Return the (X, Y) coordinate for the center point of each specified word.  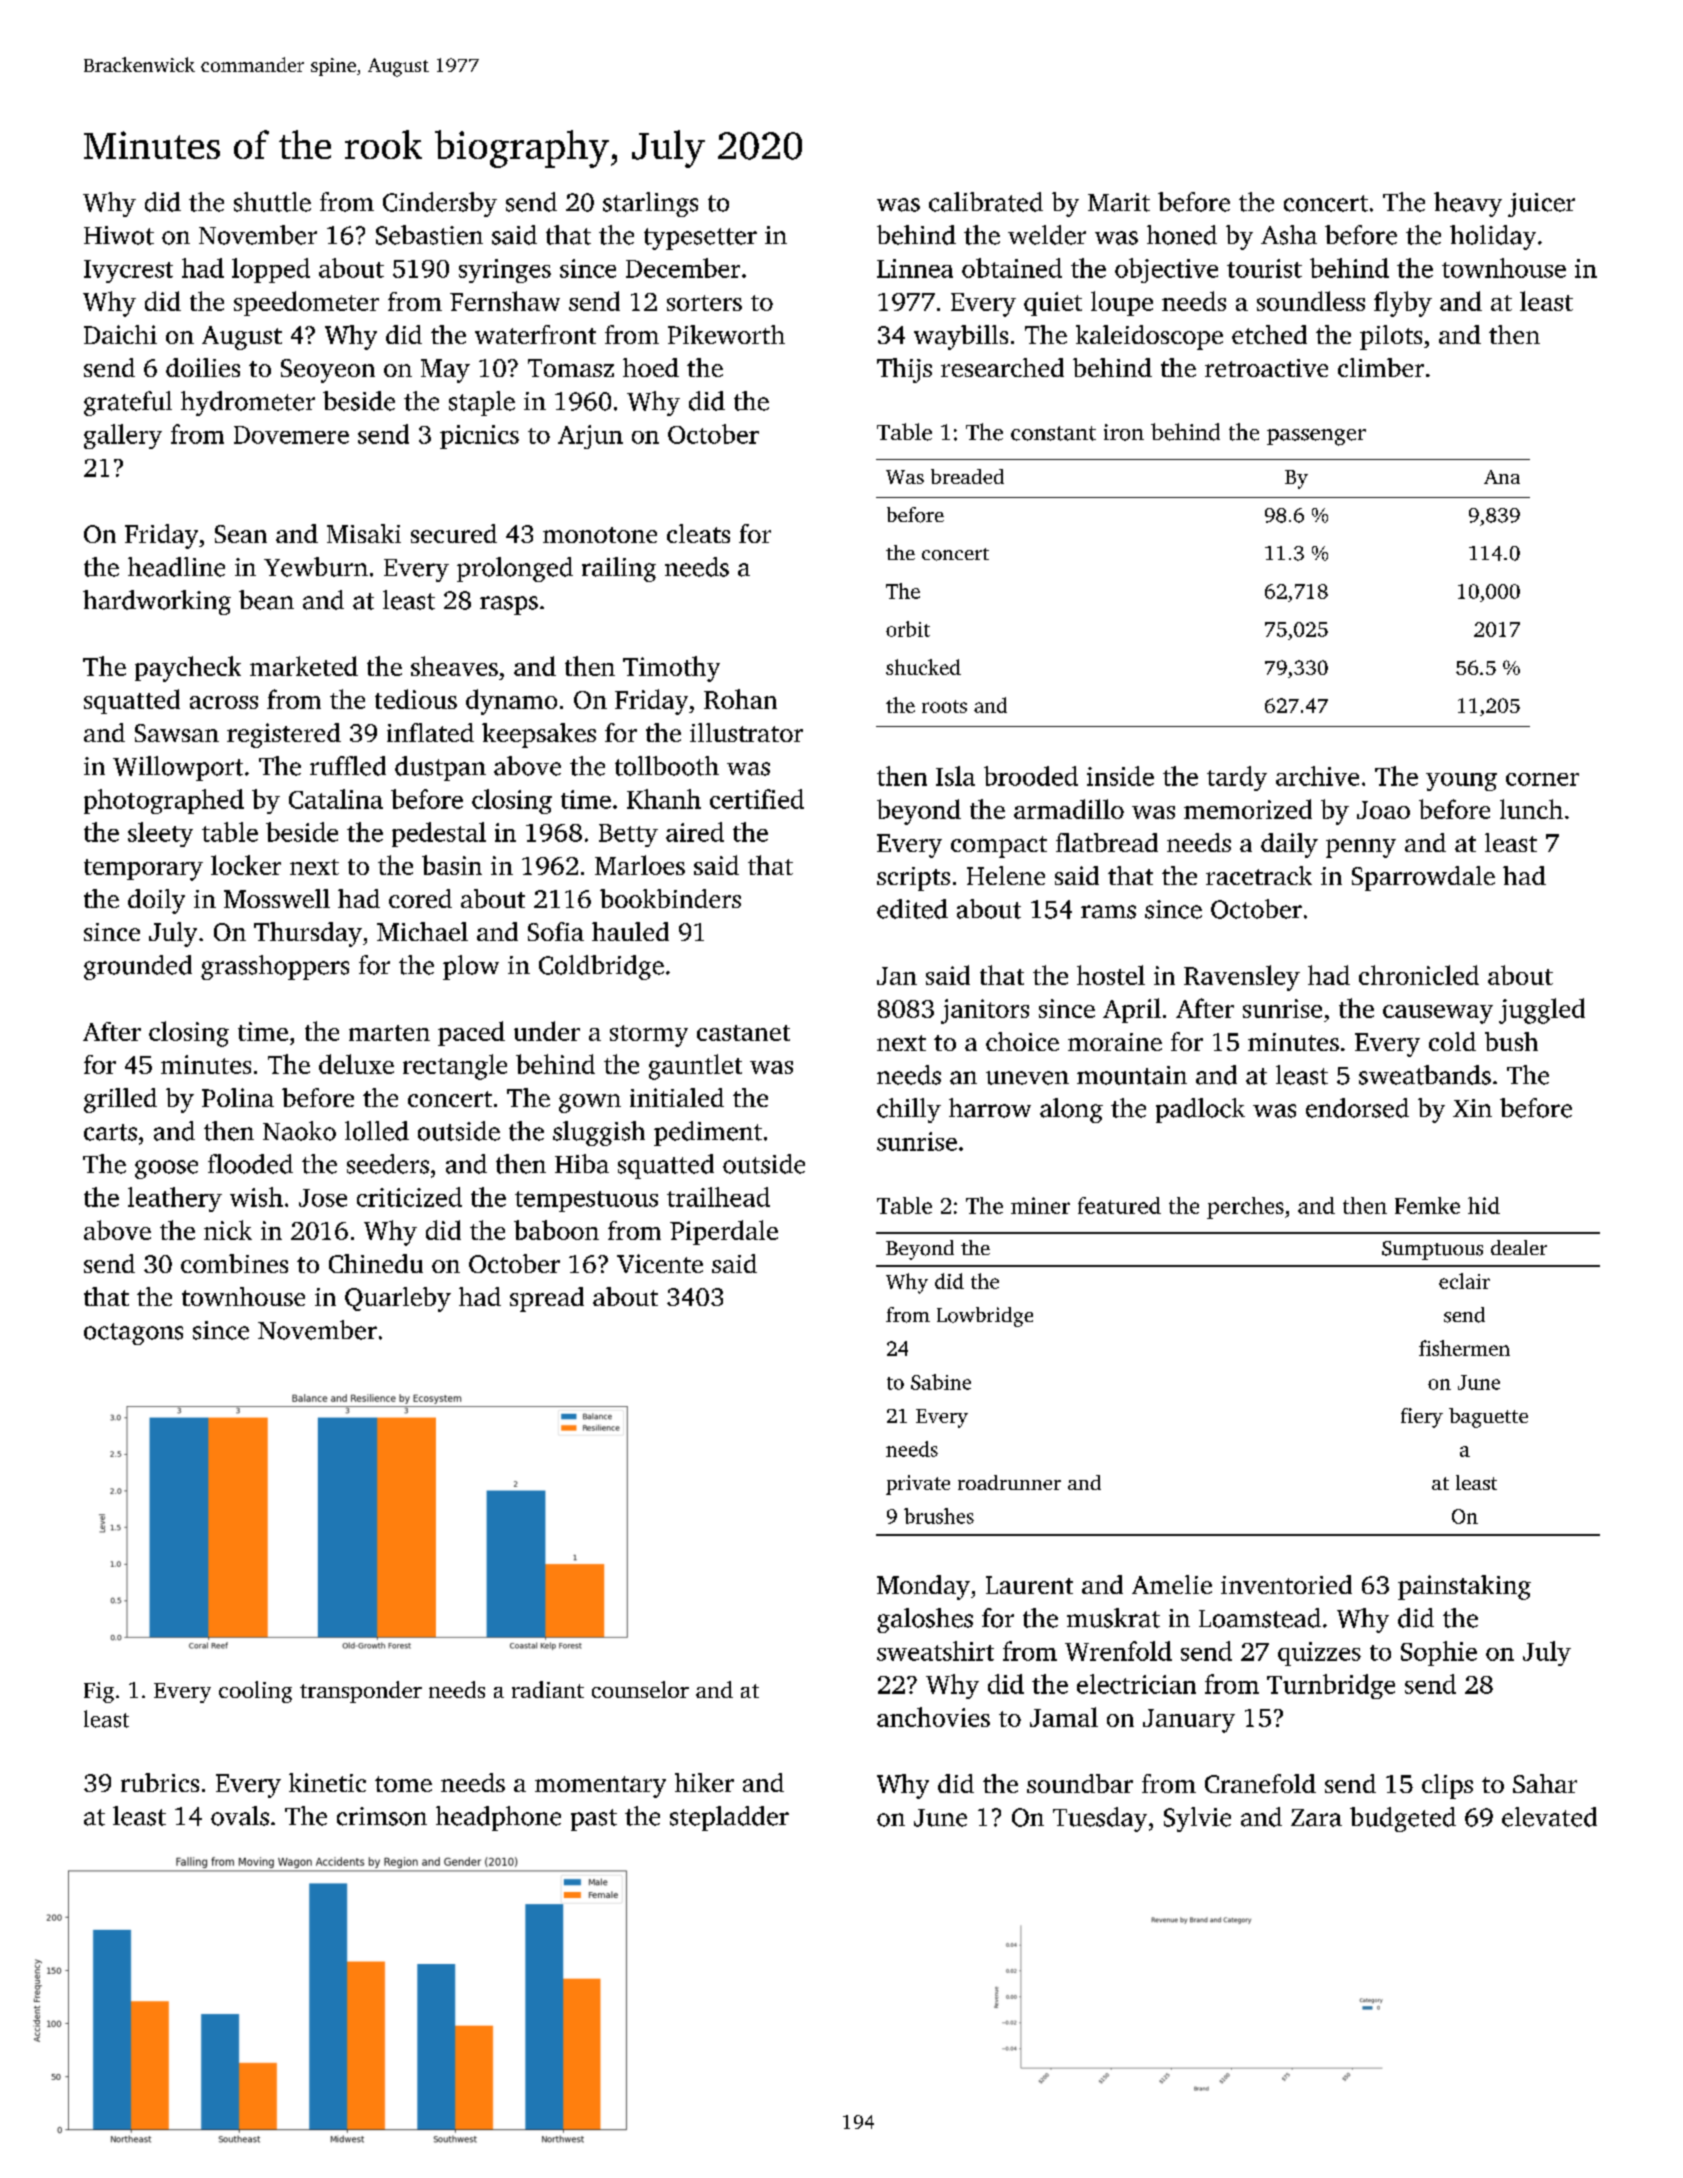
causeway (1438, 1014)
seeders (388, 1164)
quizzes (1319, 1654)
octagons (133, 1334)
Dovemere (291, 435)
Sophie (1439, 1653)
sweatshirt (935, 1651)
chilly (909, 1110)
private (918, 1485)
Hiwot (119, 235)
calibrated (986, 202)
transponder (361, 1692)
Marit (1119, 202)
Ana (1502, 477)
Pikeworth (726, 334)
